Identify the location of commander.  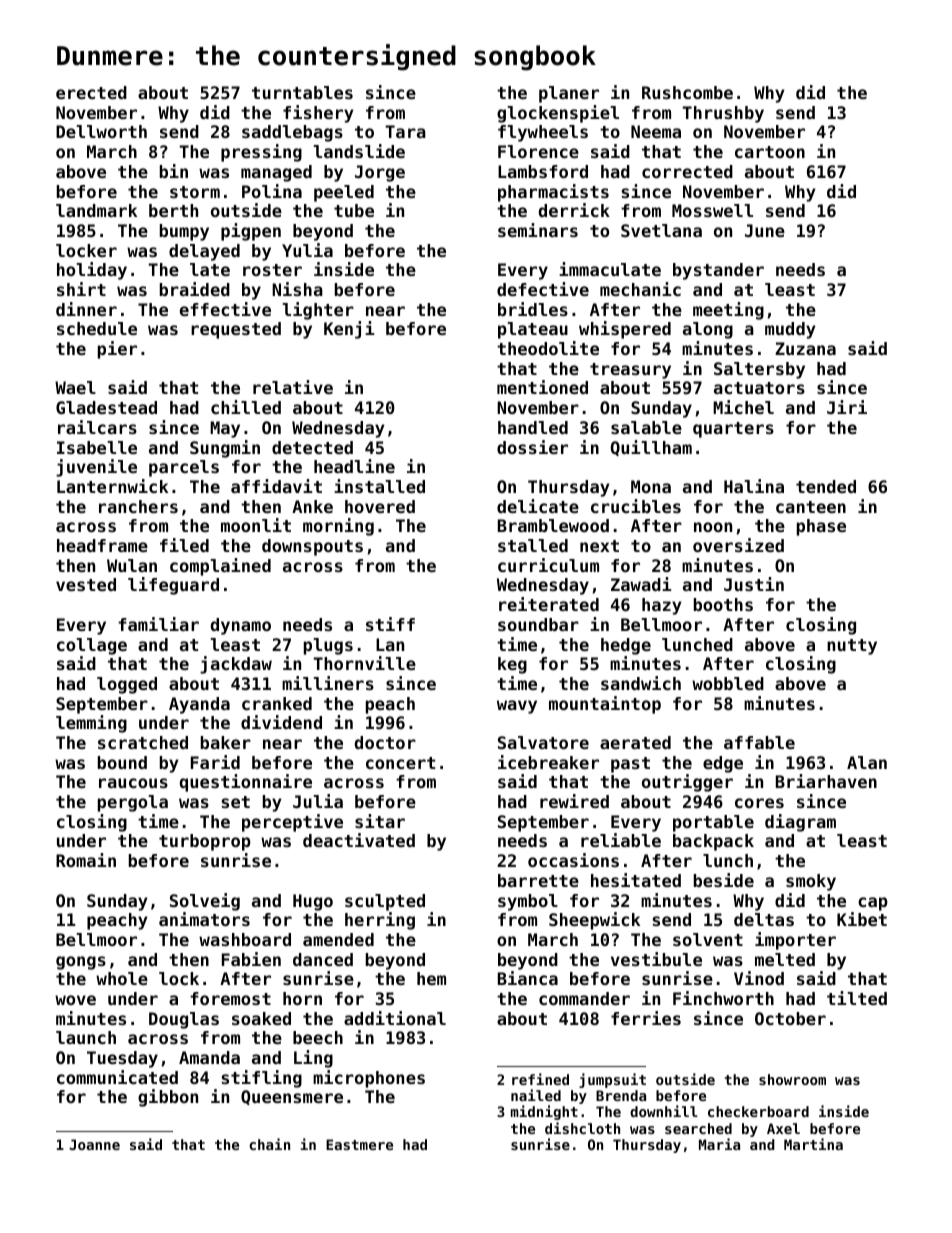
(584, 998).
